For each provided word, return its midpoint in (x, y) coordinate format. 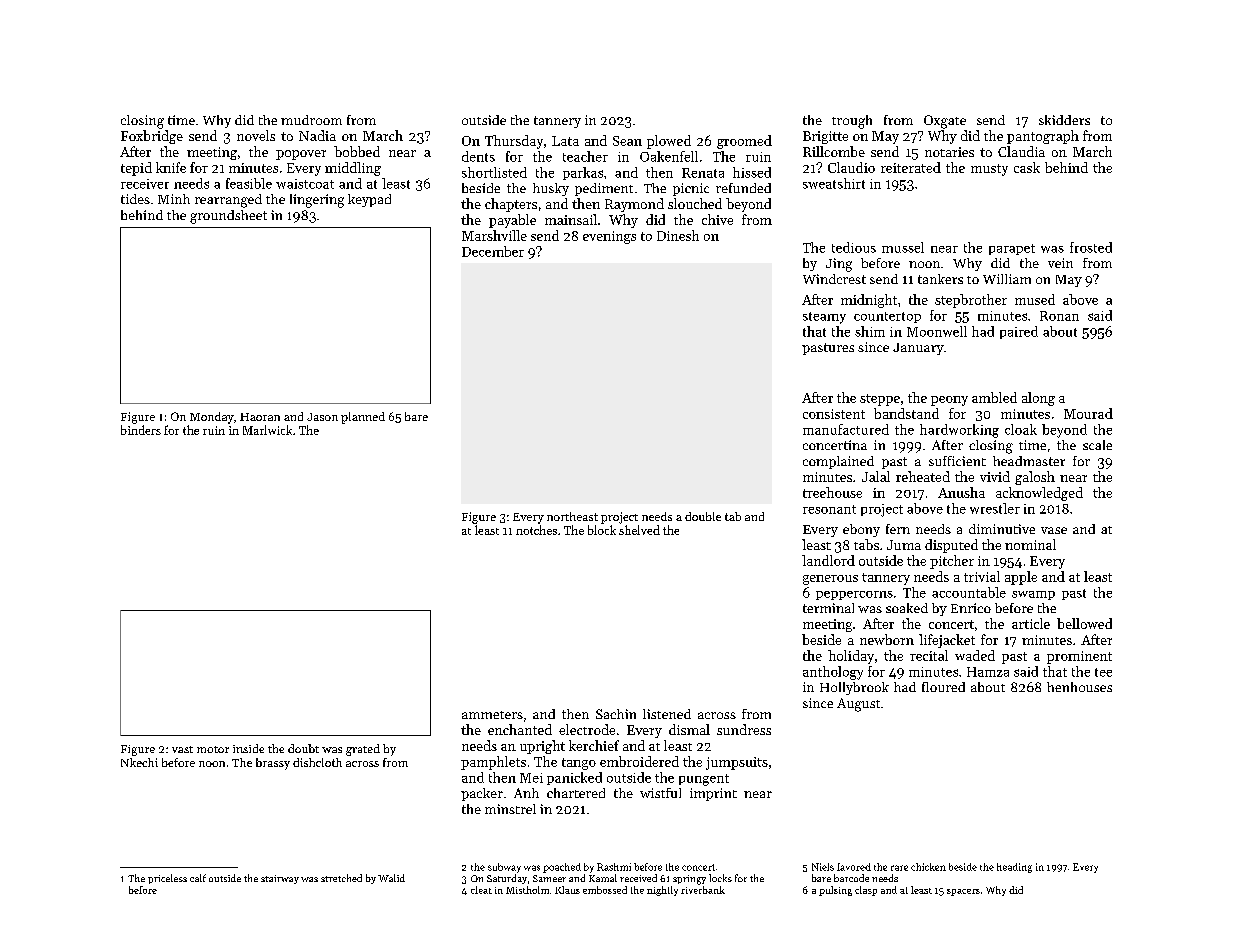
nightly (662, 891)
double (703, 516)
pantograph (1043, 137)
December (493, 251)
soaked (907, 608)
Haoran (260, 417)
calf (198, 878)
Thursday (514, 142)
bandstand (906, 413)
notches (536, 530)
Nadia (317, 135)
